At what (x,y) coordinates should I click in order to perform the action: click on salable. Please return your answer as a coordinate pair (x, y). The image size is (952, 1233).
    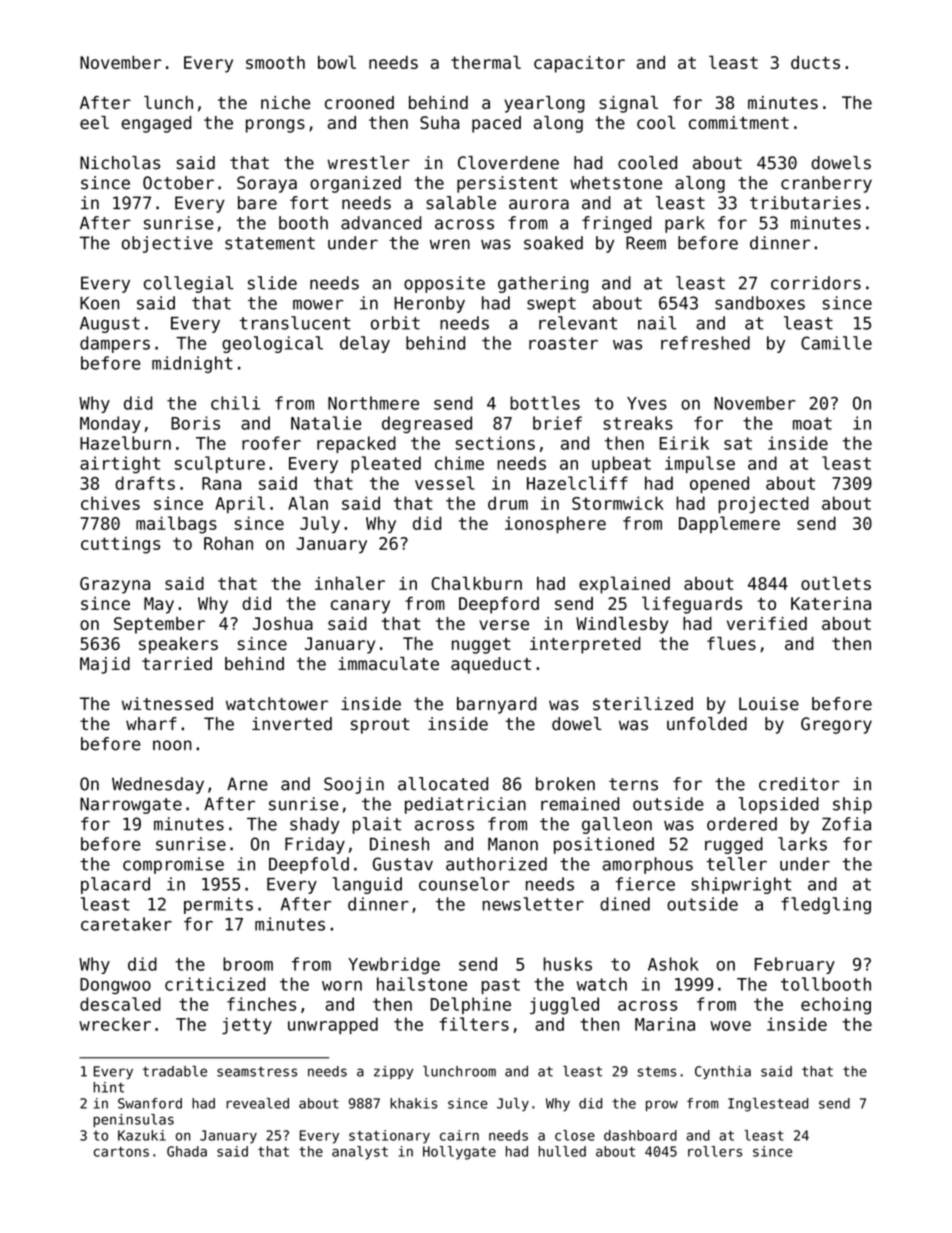
    Looking at the image, I should click on (461, 203).
